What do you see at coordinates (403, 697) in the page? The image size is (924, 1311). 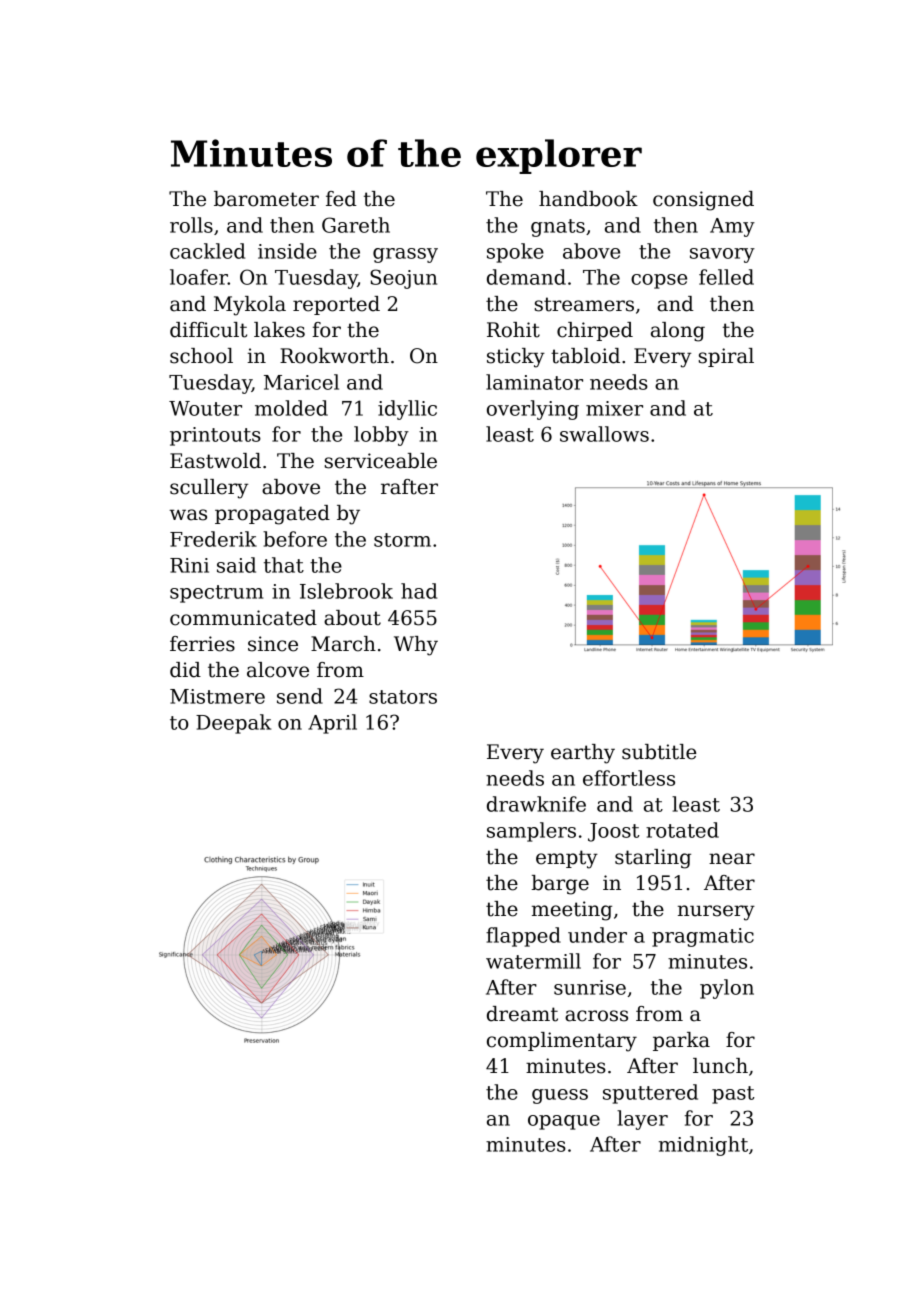 I see `stators` at bounding box center [403, 697].
